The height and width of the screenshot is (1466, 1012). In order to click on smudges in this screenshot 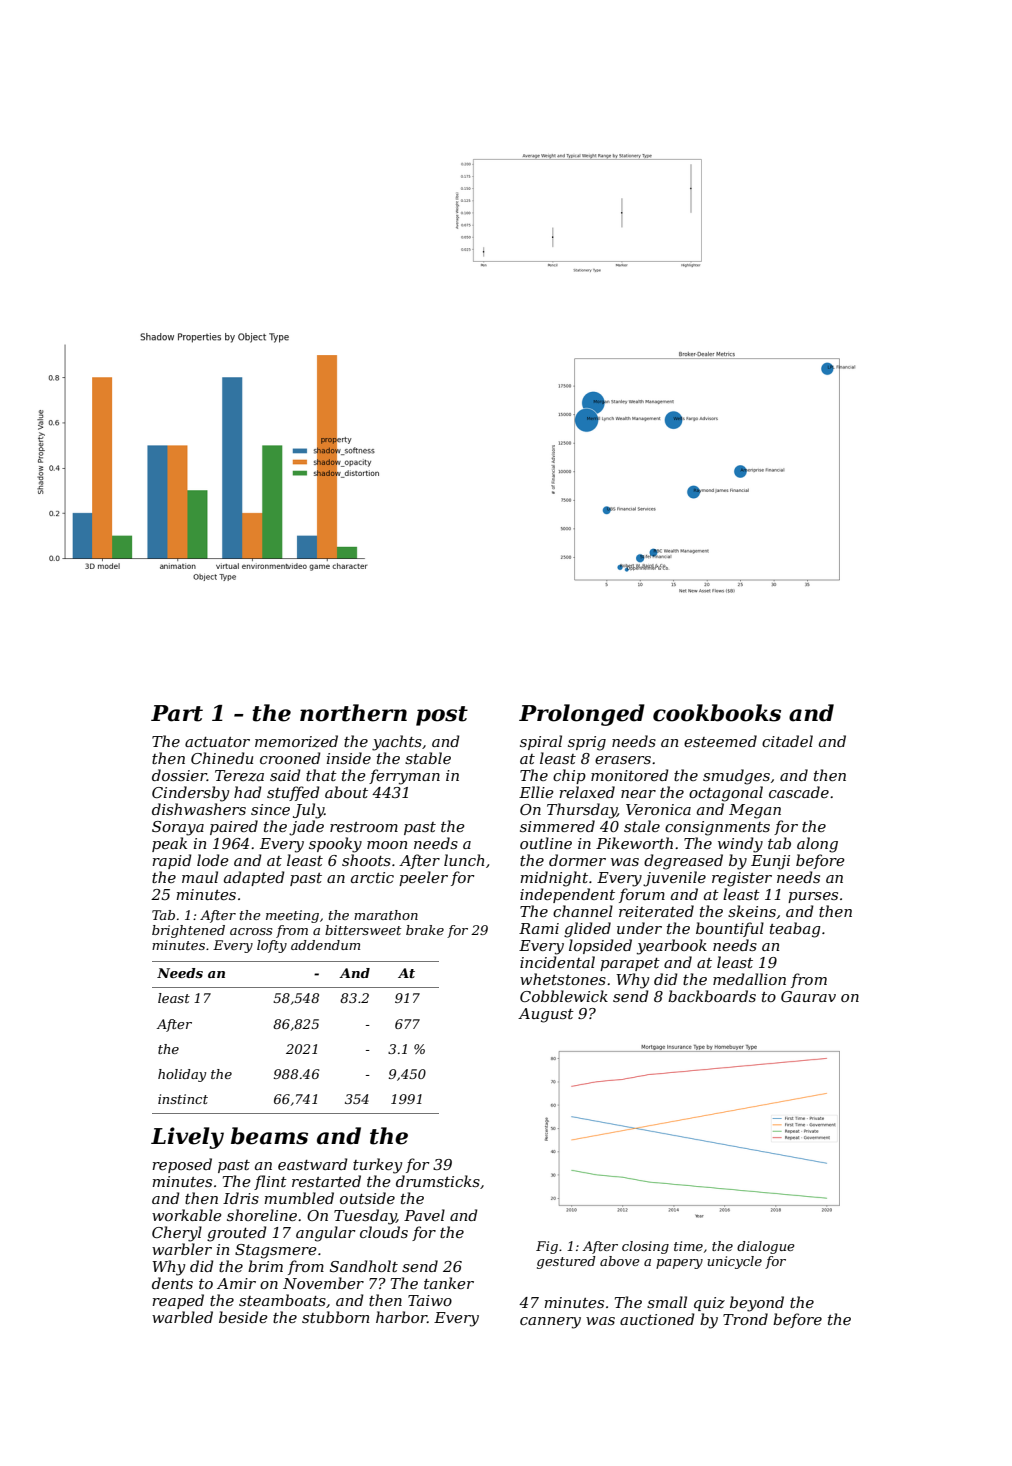, I will do `click(736, 777)`.
